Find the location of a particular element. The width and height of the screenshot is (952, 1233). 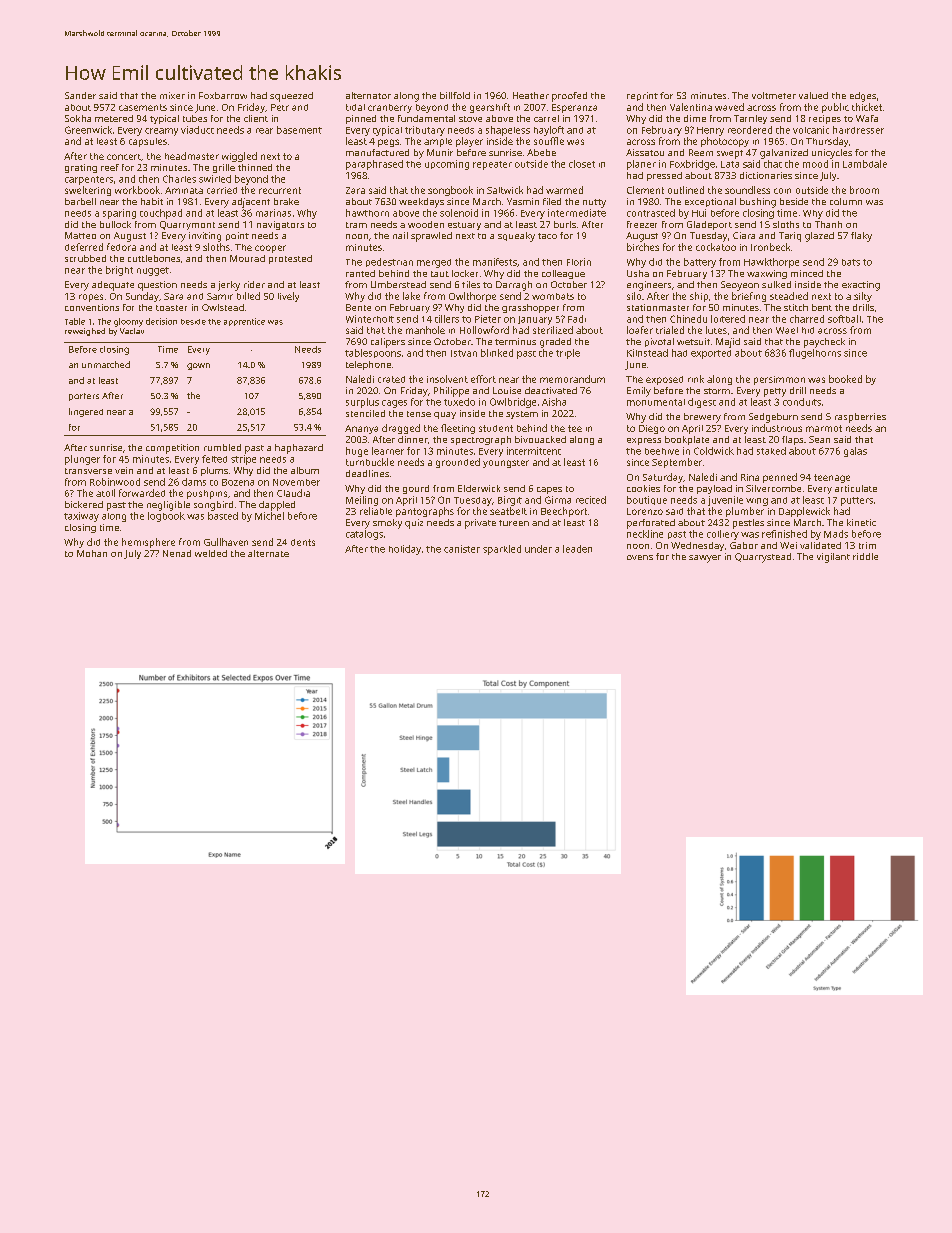

wiggled is located at coordinates (239, 157).
